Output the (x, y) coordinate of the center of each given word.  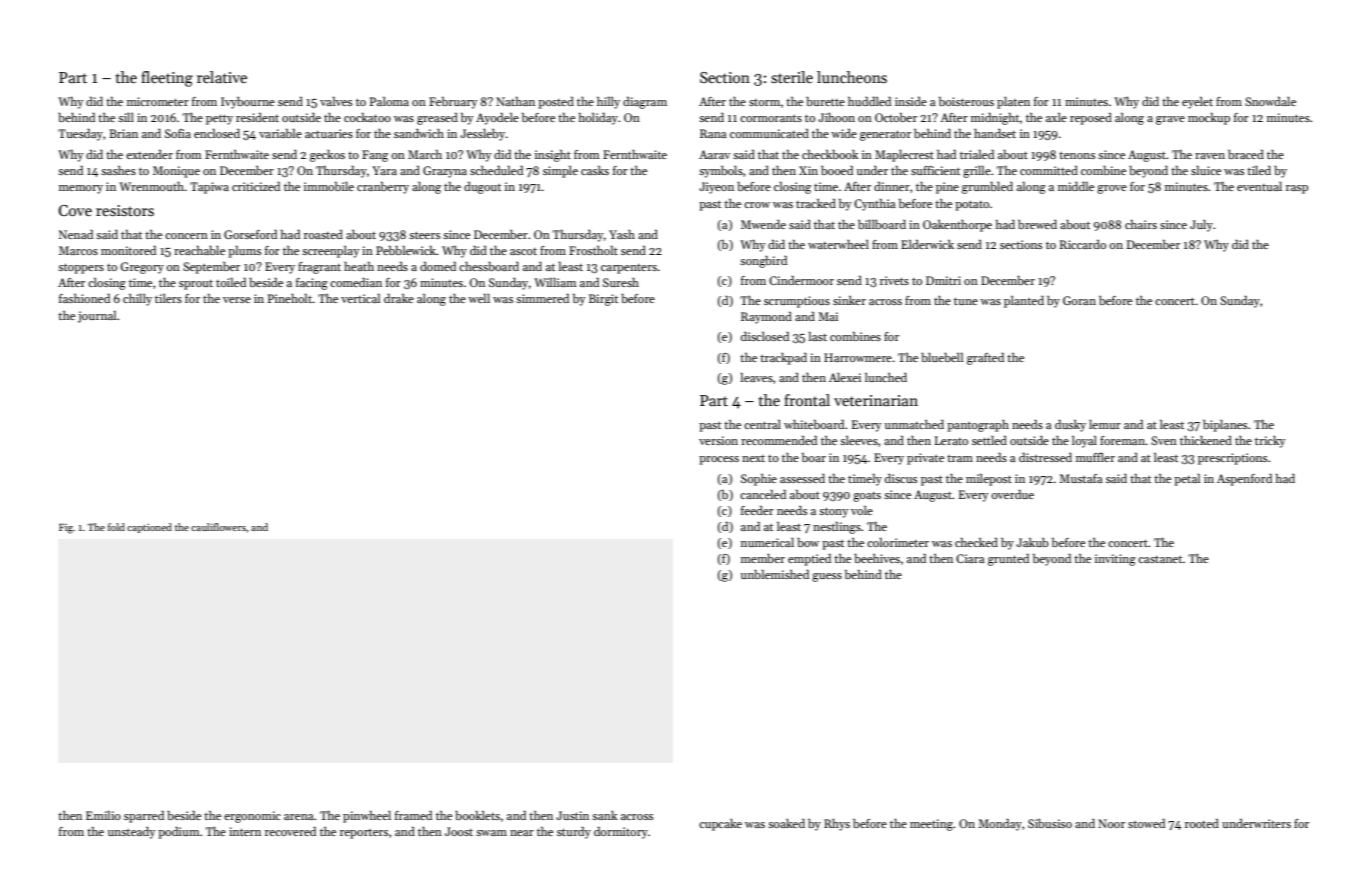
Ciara (970, 558)
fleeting (167, 79)
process (719, 460)
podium (179, 833)
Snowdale (1270, 101)
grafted (985, 359)
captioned (149, 528)
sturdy (574, 833)
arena (299, 817)
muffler (1095, 457)
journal (97, 317)
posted (556, 103)
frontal (807, 400)
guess (827, 577)
